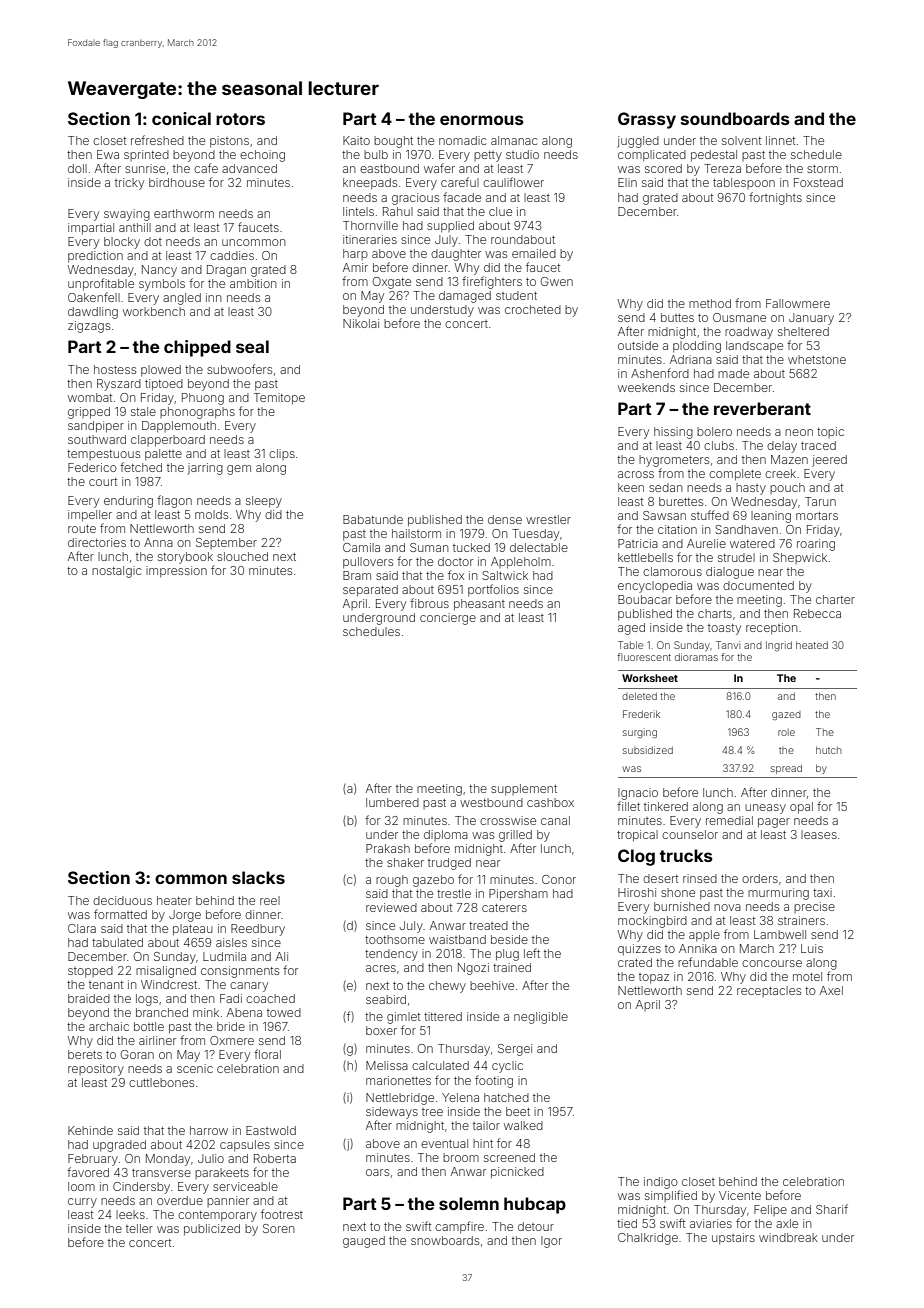 This image has width=924, height=1308. I want to click on misaligned, so click(166, 972).
